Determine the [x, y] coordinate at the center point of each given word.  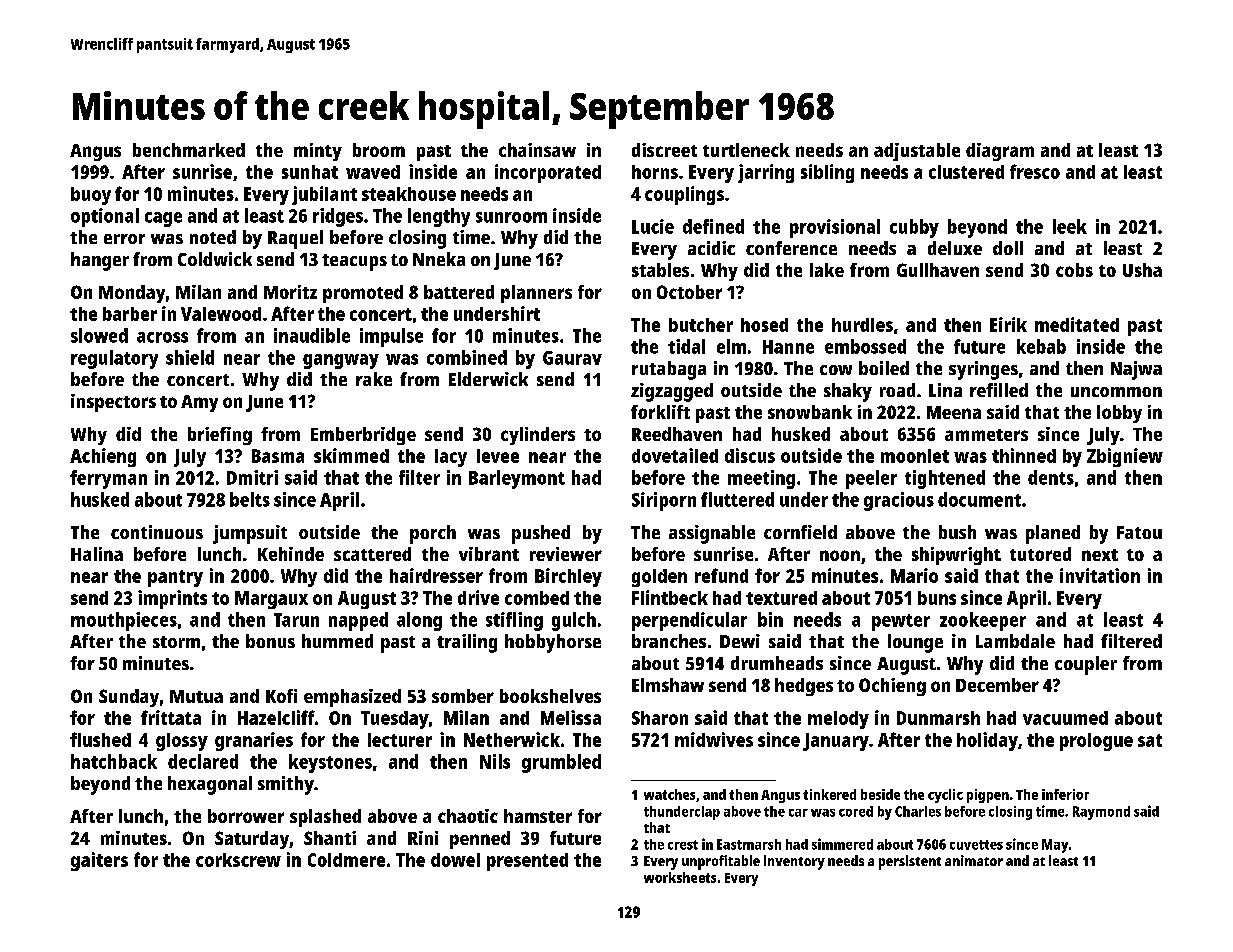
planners [536, 294]
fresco [1035, 171]
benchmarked [189, 150]
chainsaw [537, 150]
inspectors [113, 403]
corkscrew [238, 860]
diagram [1000, 152]
